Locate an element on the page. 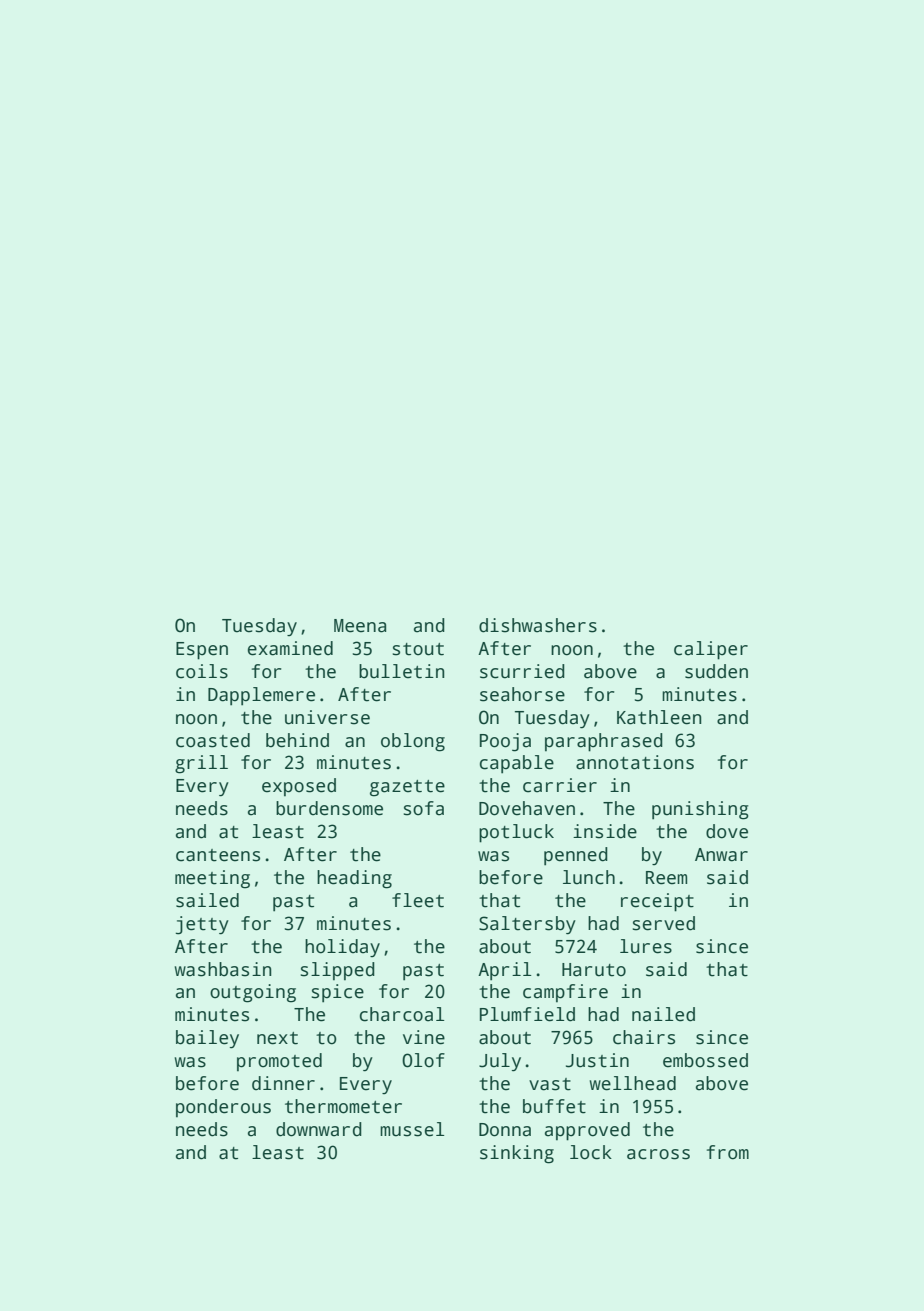 The image size is (924, 1311). downward is located at coordinates (319, 1129).
